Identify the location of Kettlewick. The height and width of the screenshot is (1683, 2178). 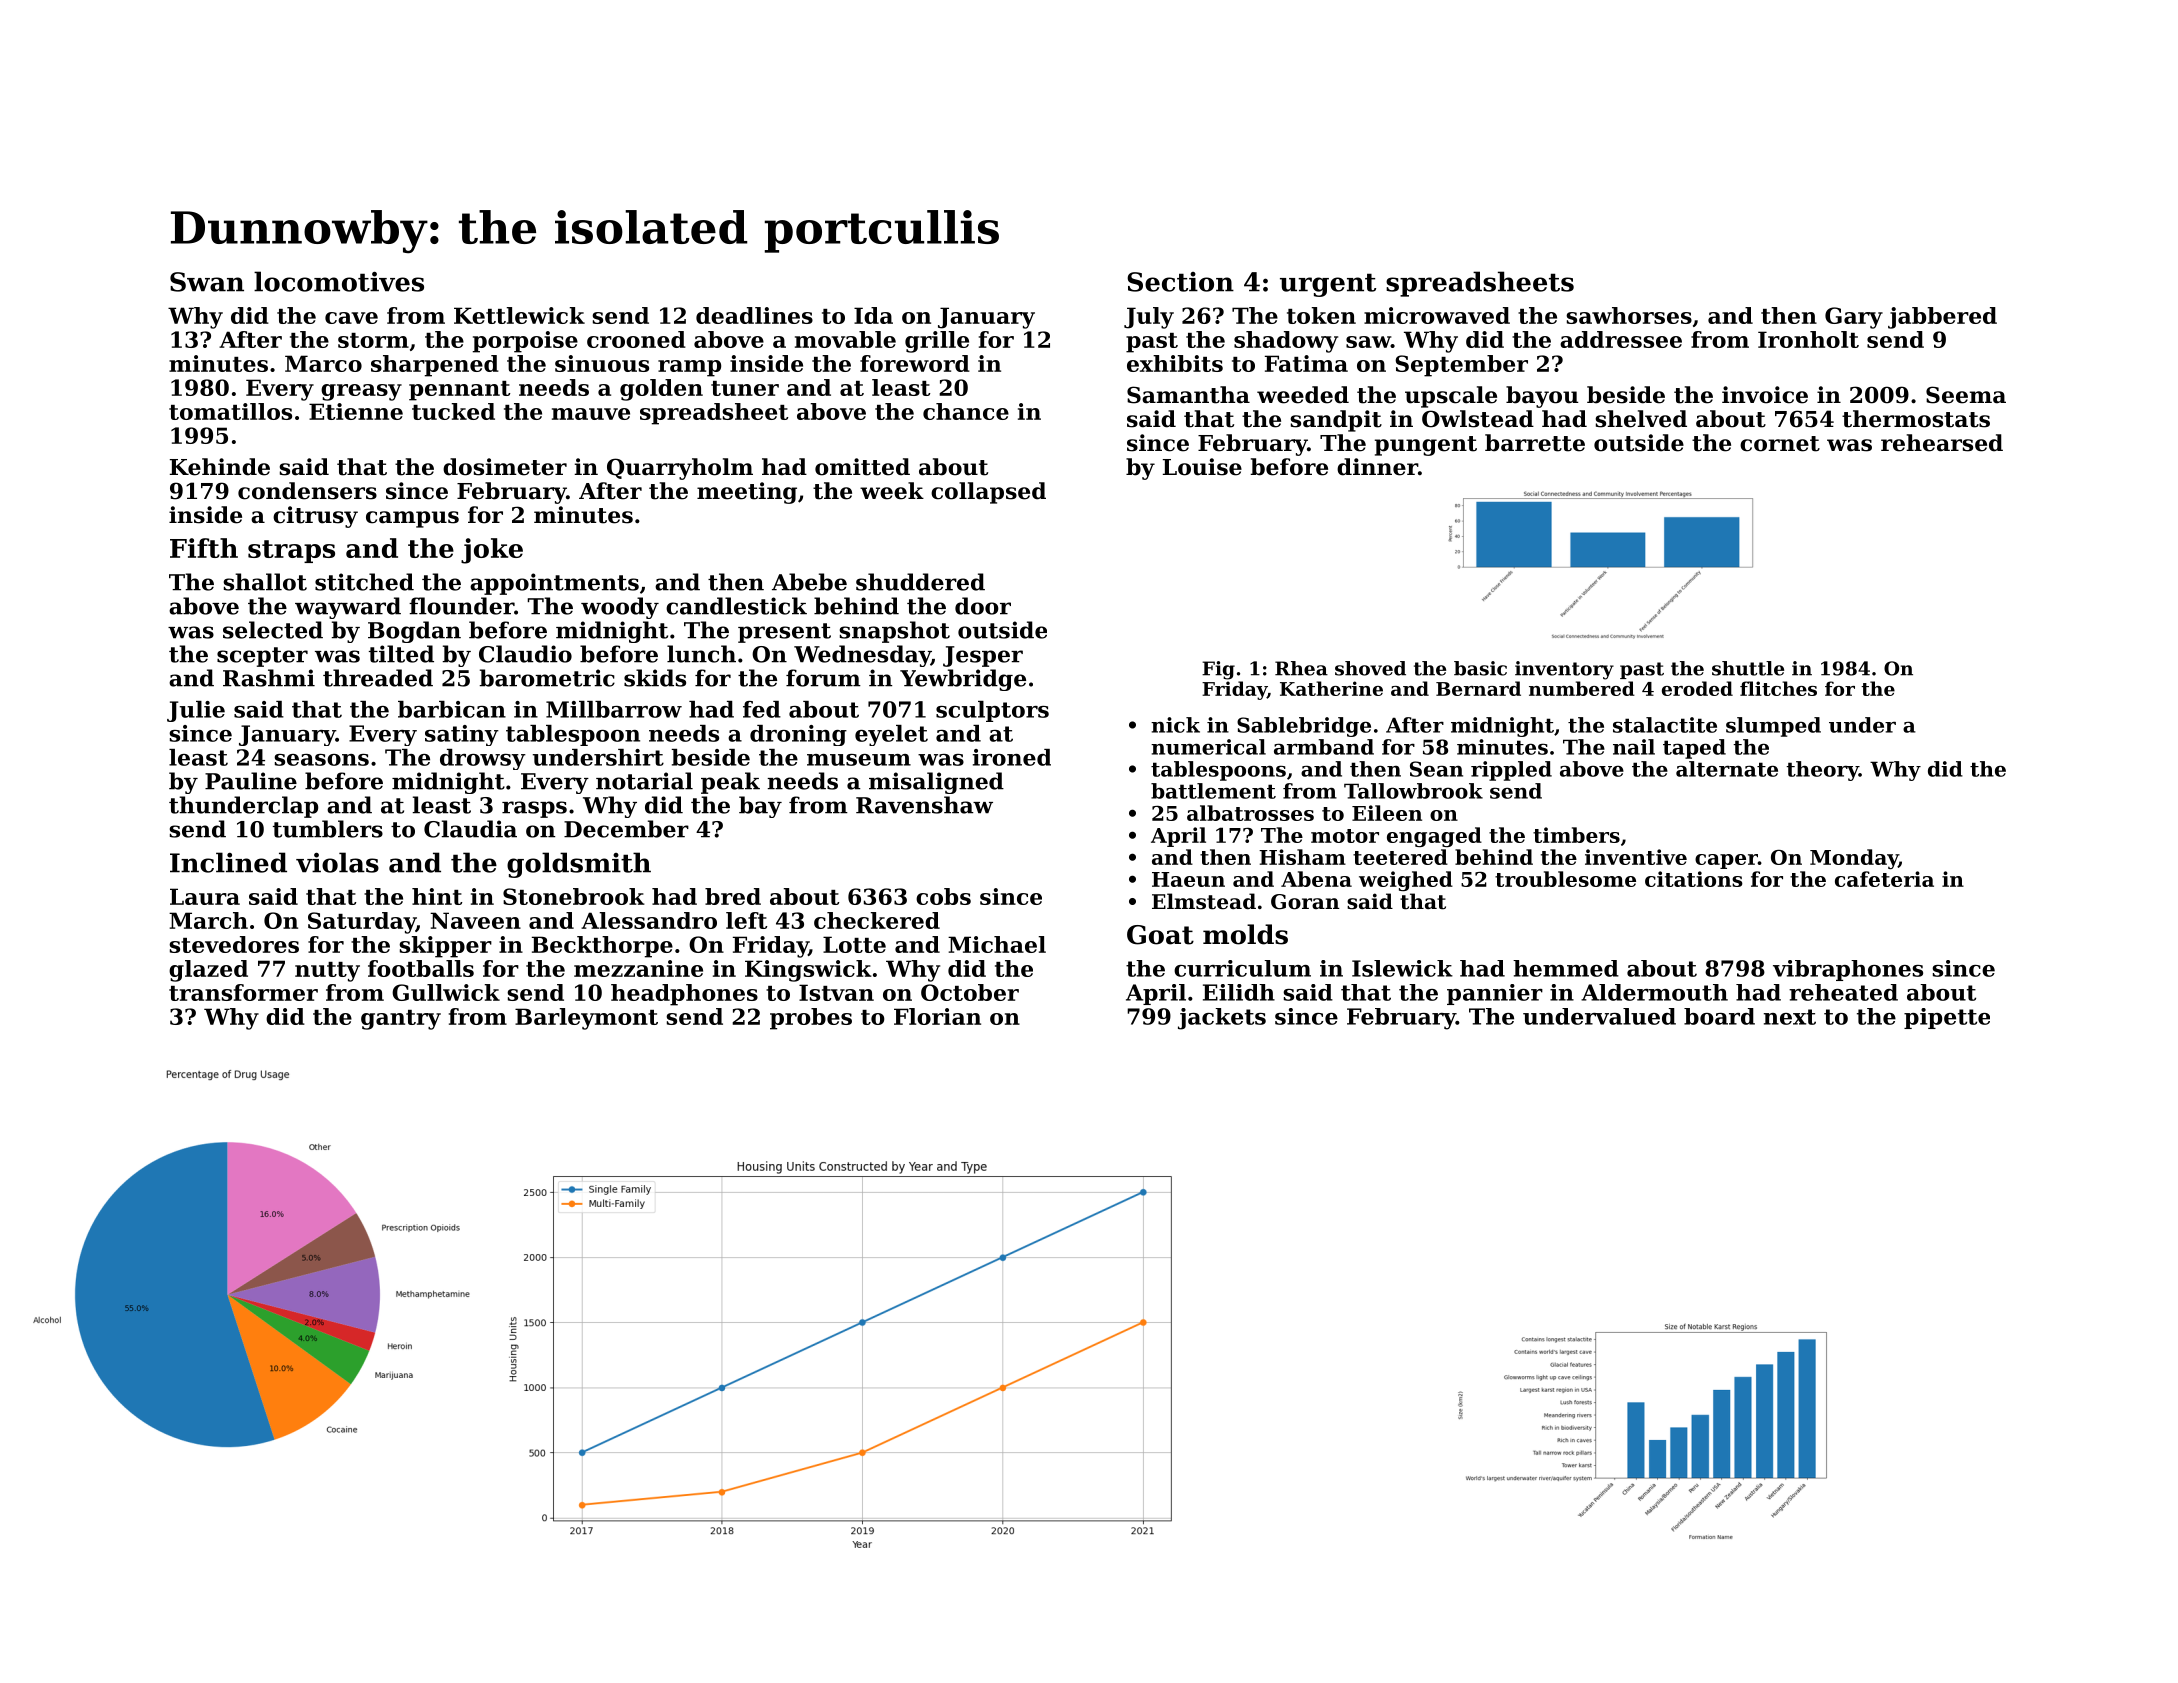
(519, 315).
